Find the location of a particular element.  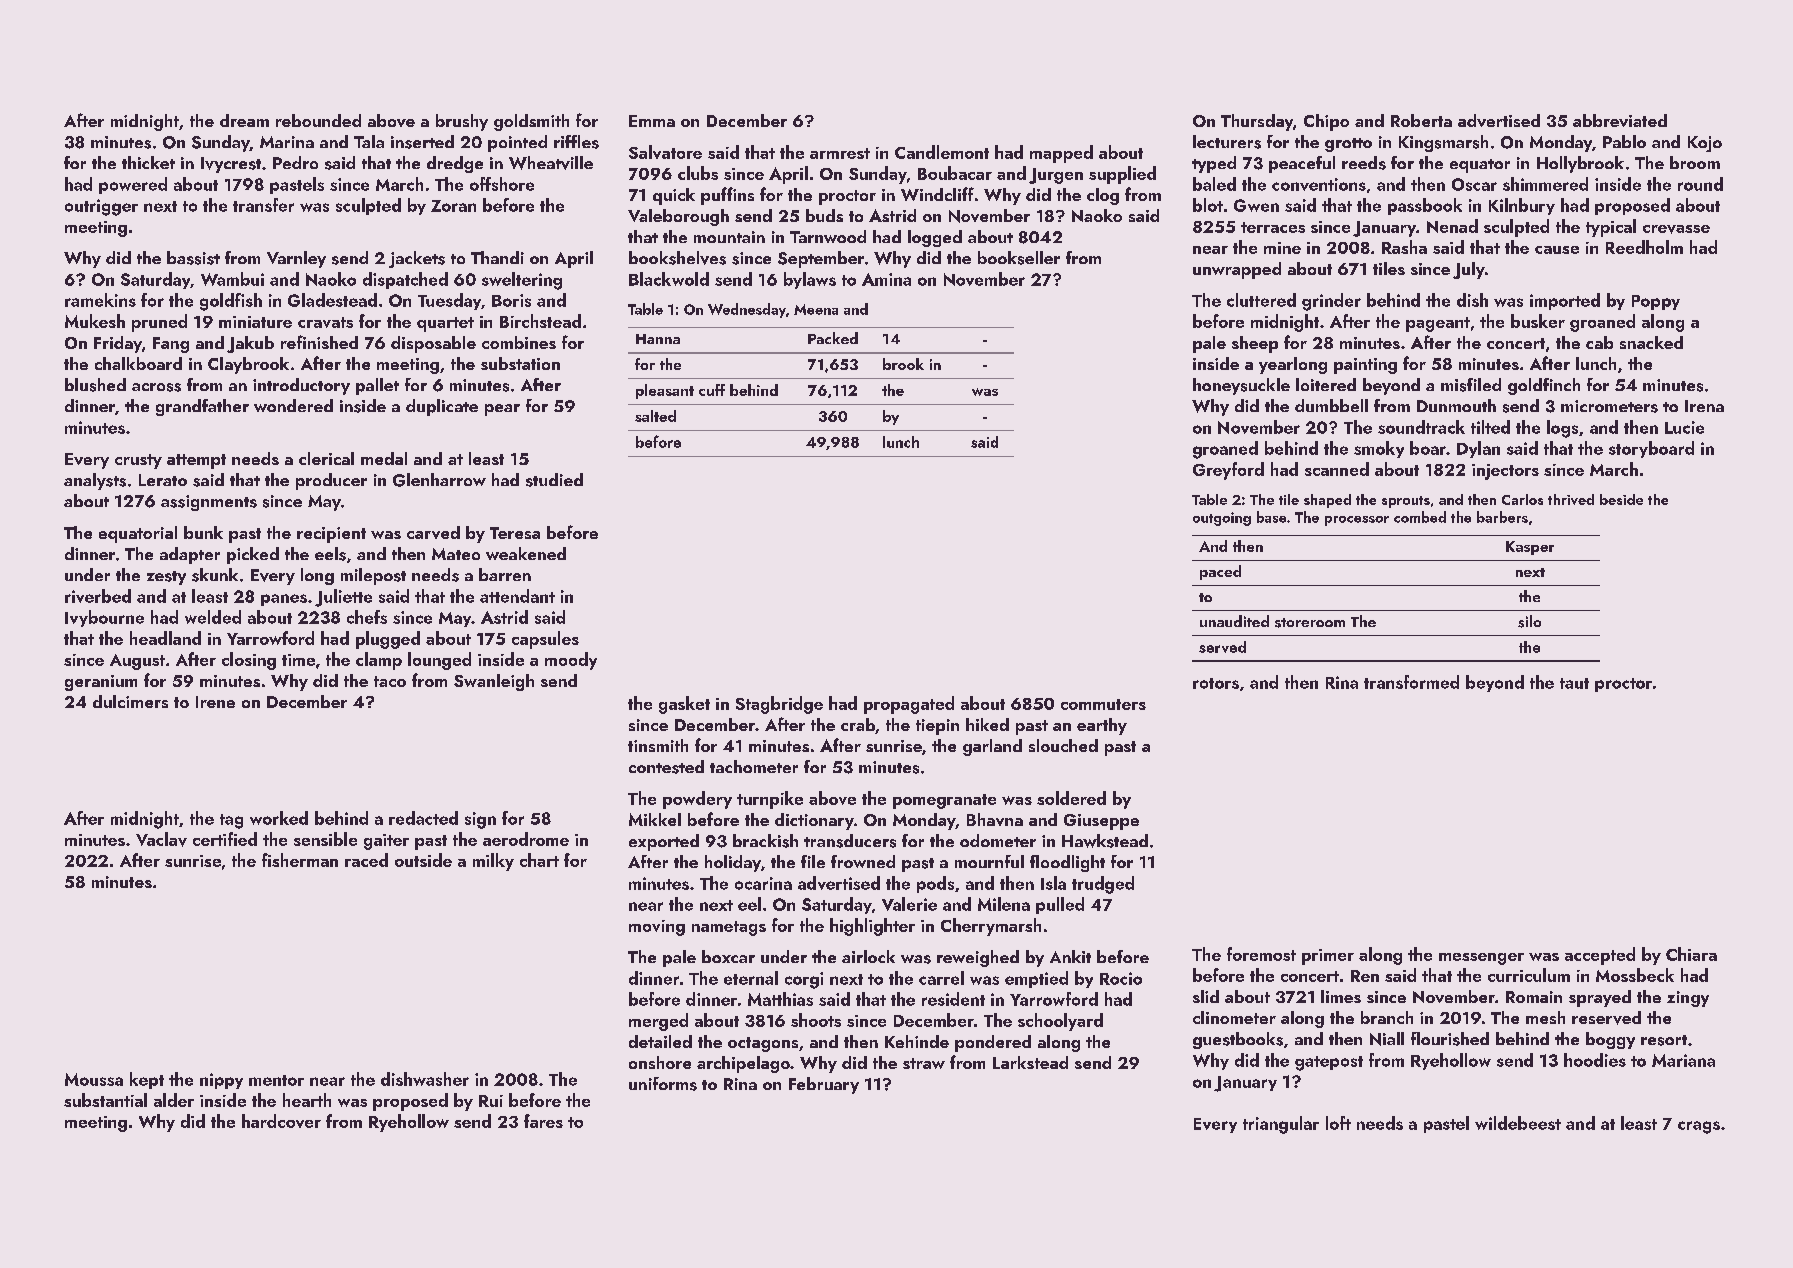

Meena is located at coordinates (816, 309).
